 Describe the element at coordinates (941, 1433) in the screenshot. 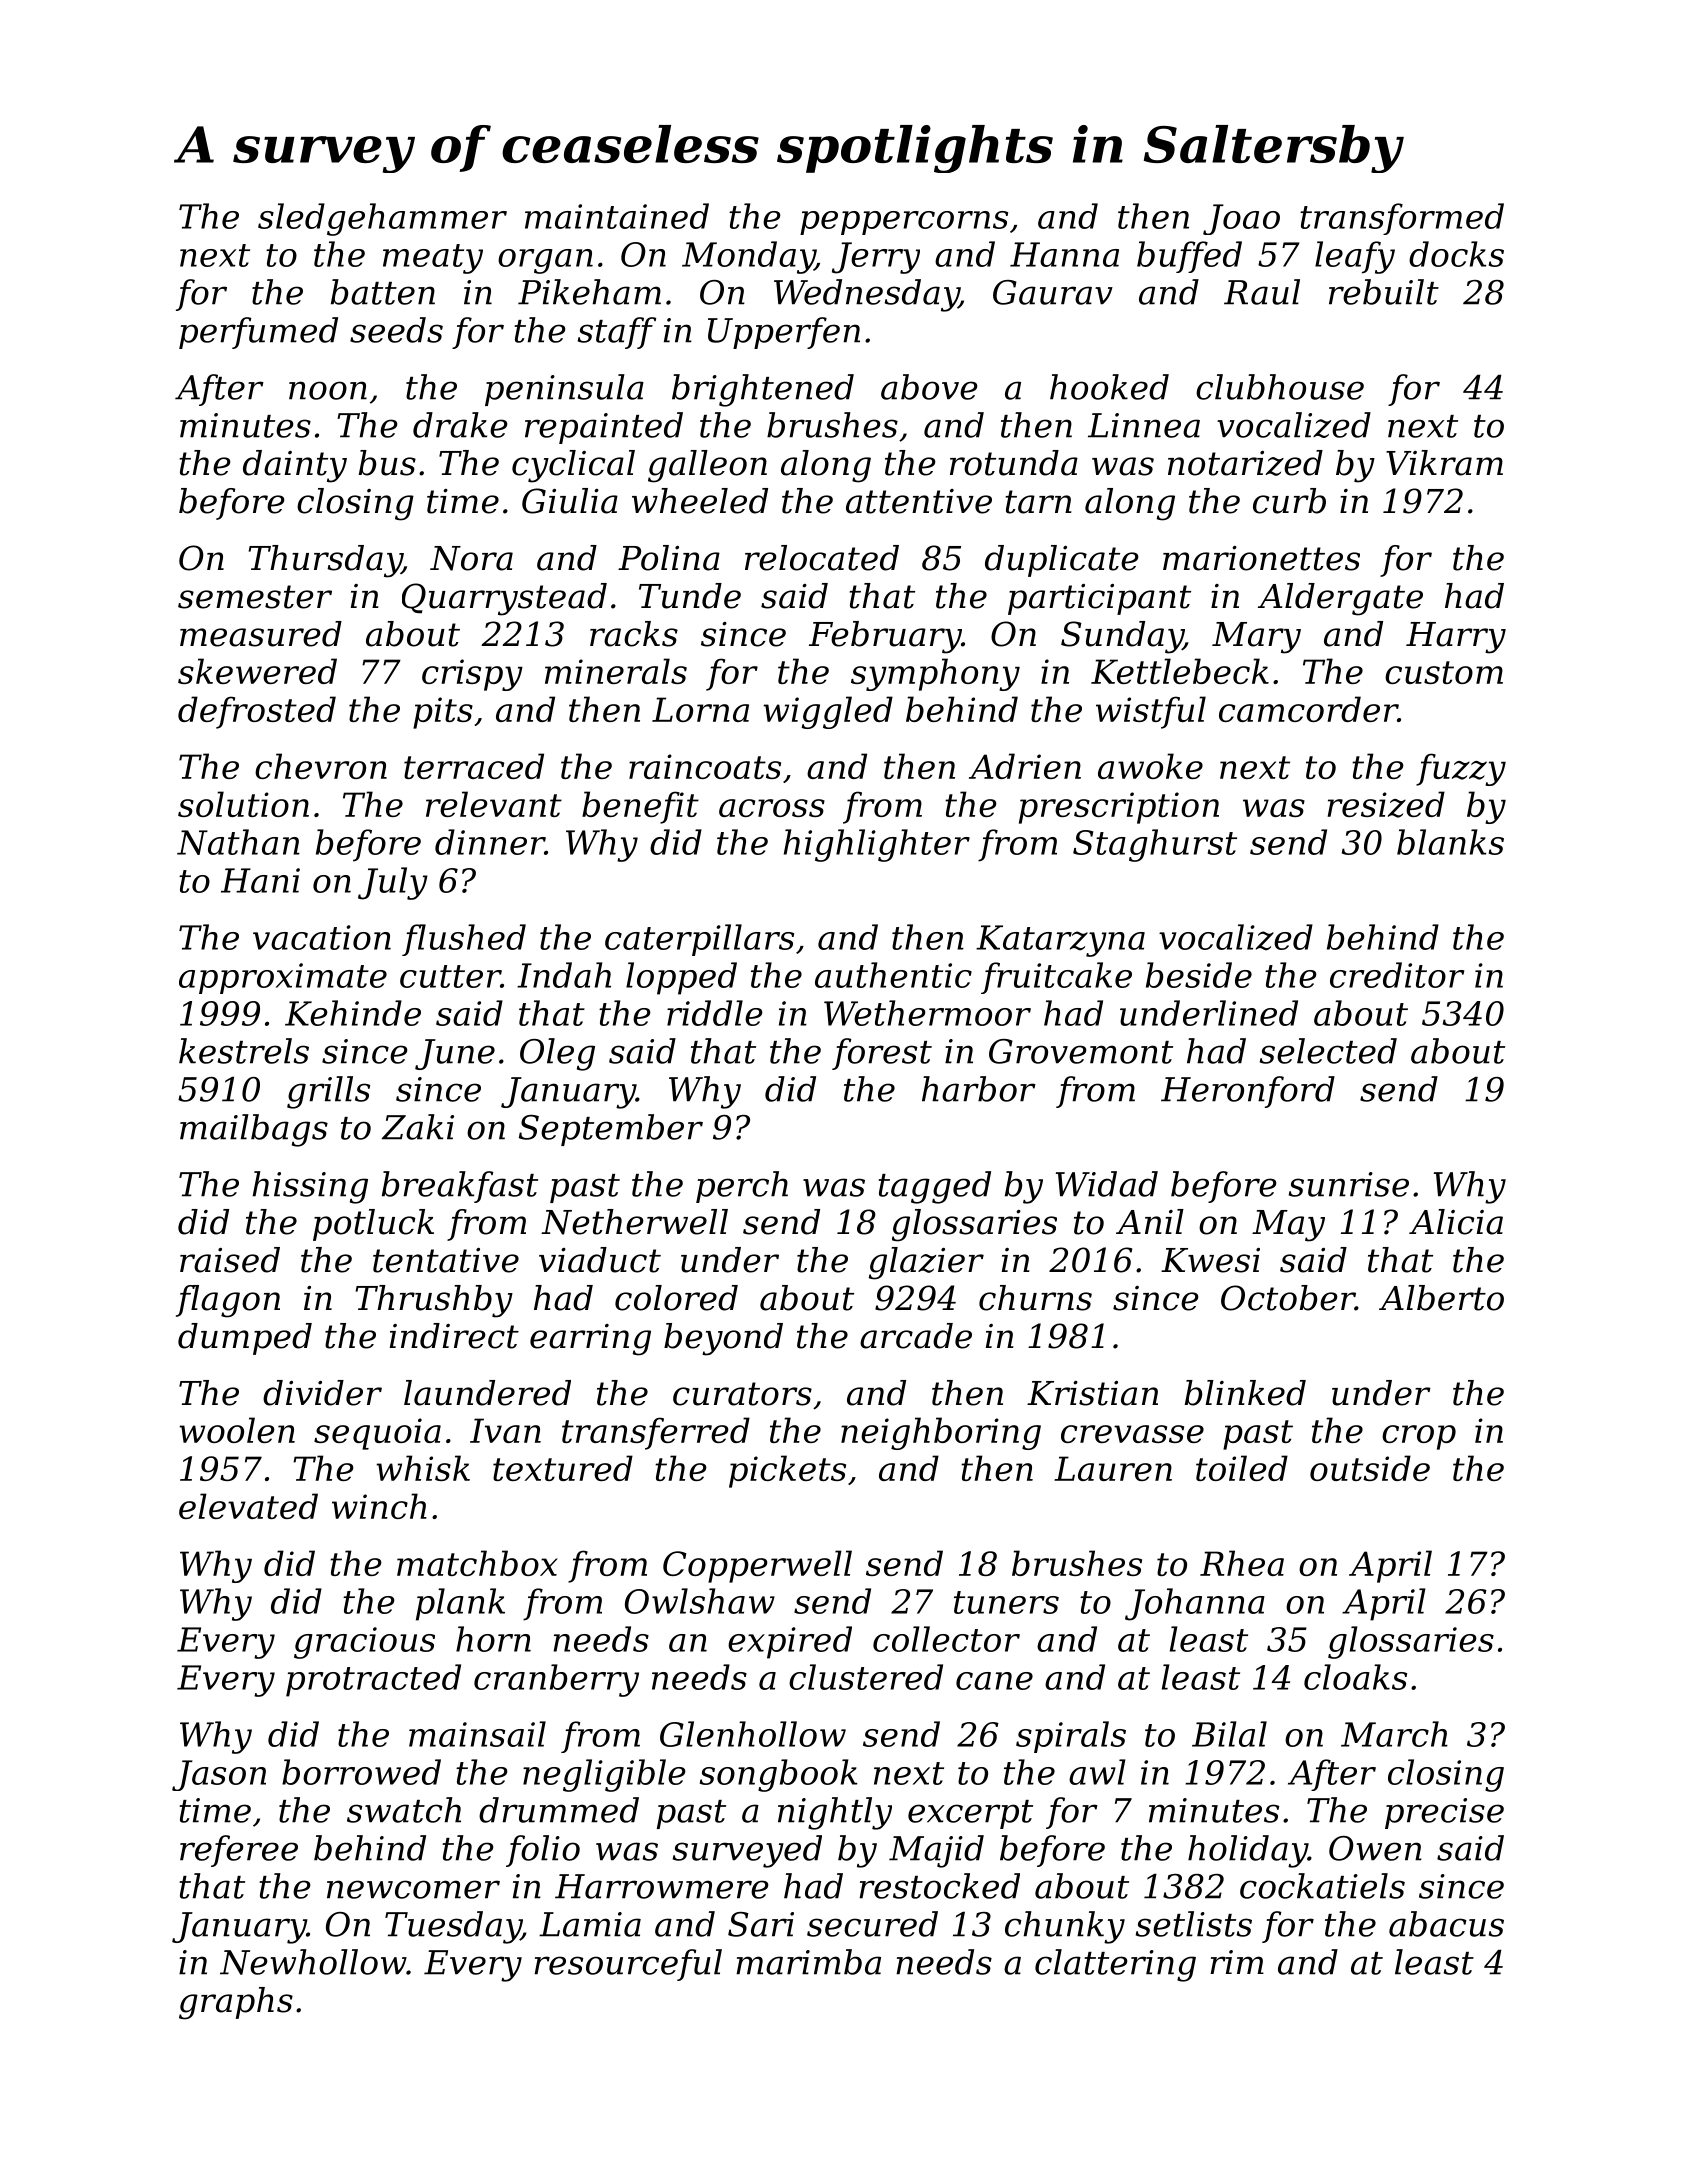

I see `neighboring` at that location.
